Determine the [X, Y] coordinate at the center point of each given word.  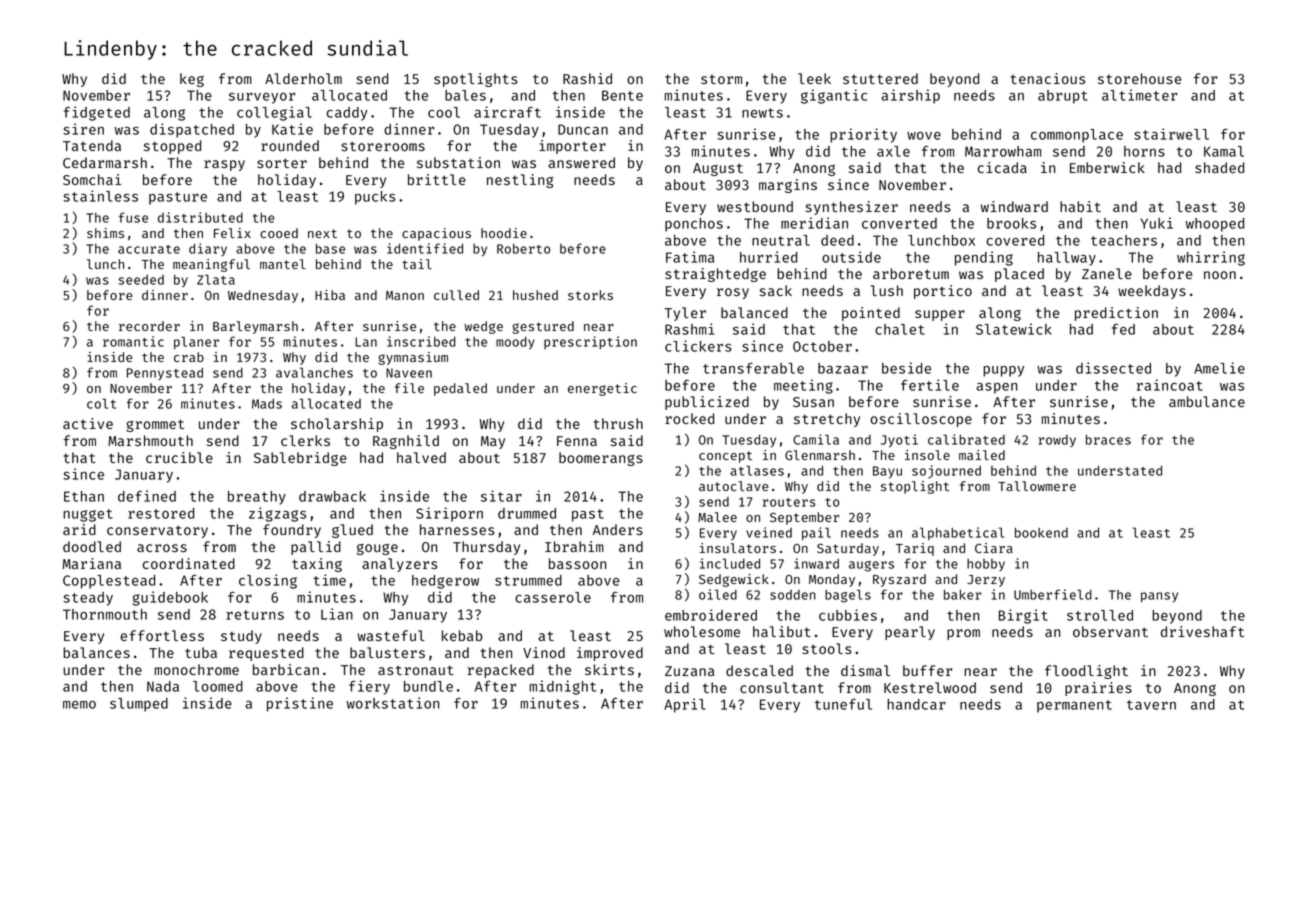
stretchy [827, 420]
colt [101, 403]
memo [79, 705]
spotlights [476, 80]
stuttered [880, 78]
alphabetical [958, 533]
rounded [290, 145]
